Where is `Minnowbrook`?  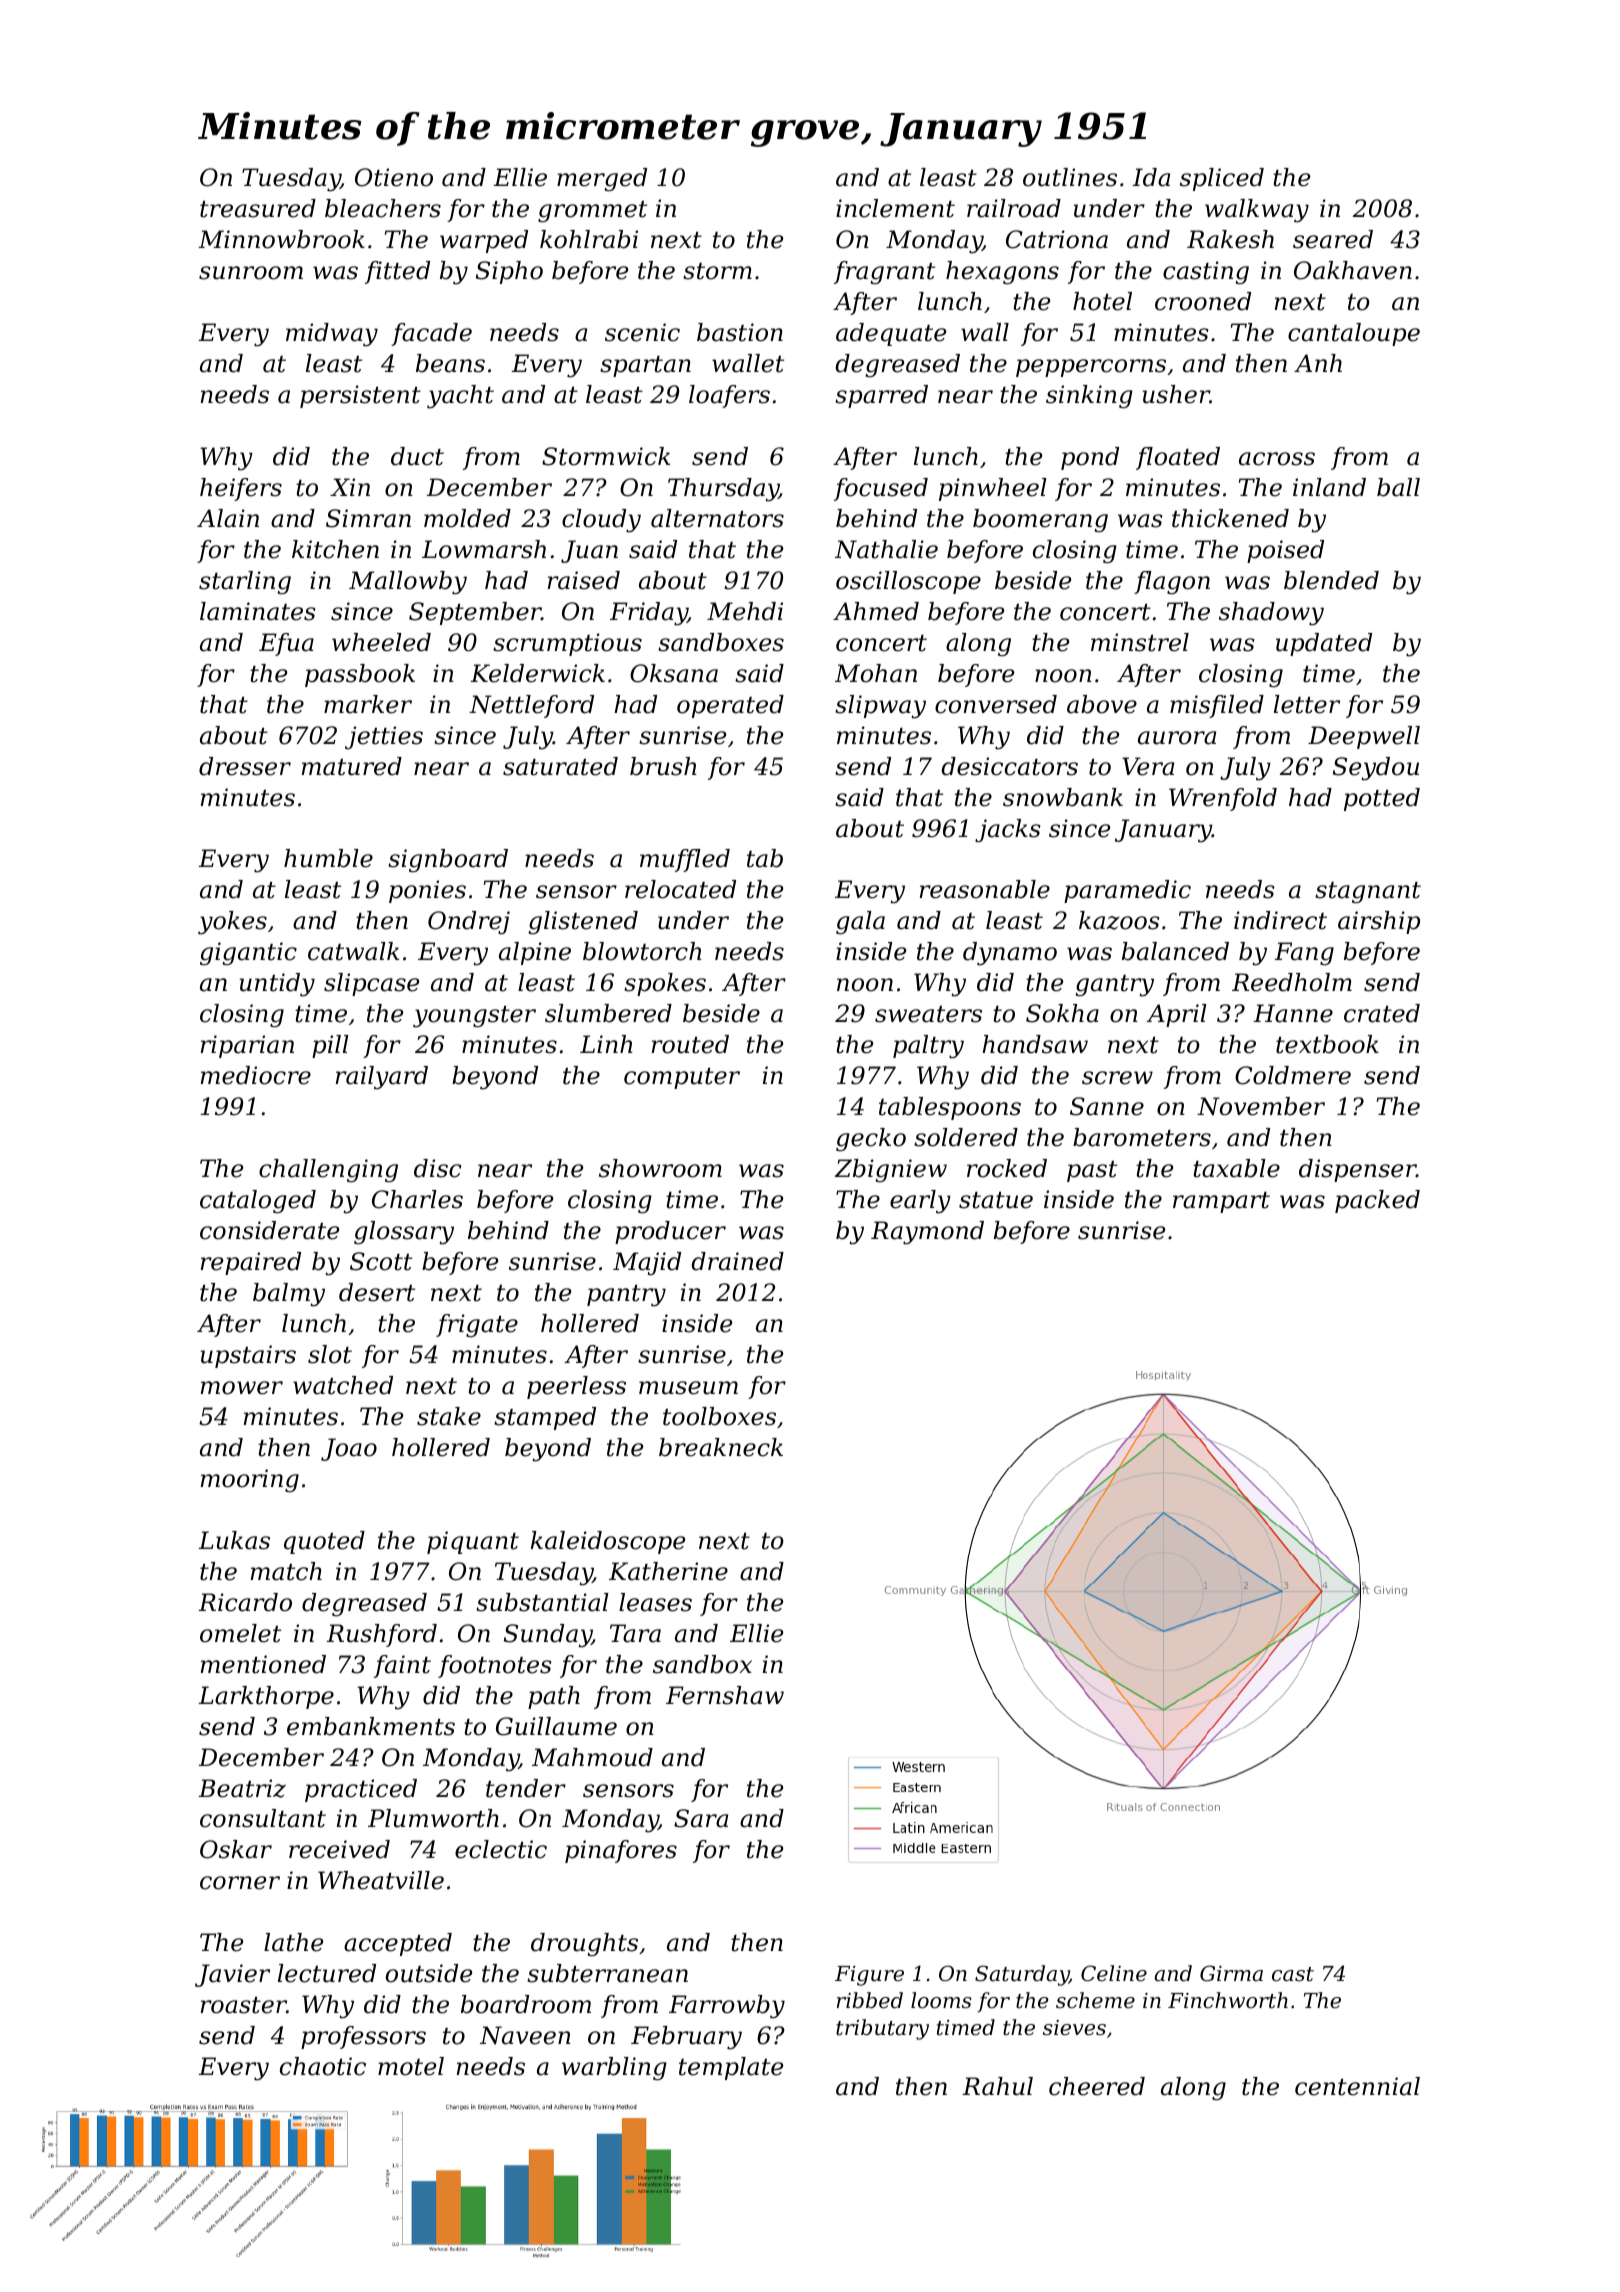 Minnowbrook is located at coordinates (281, 239).
